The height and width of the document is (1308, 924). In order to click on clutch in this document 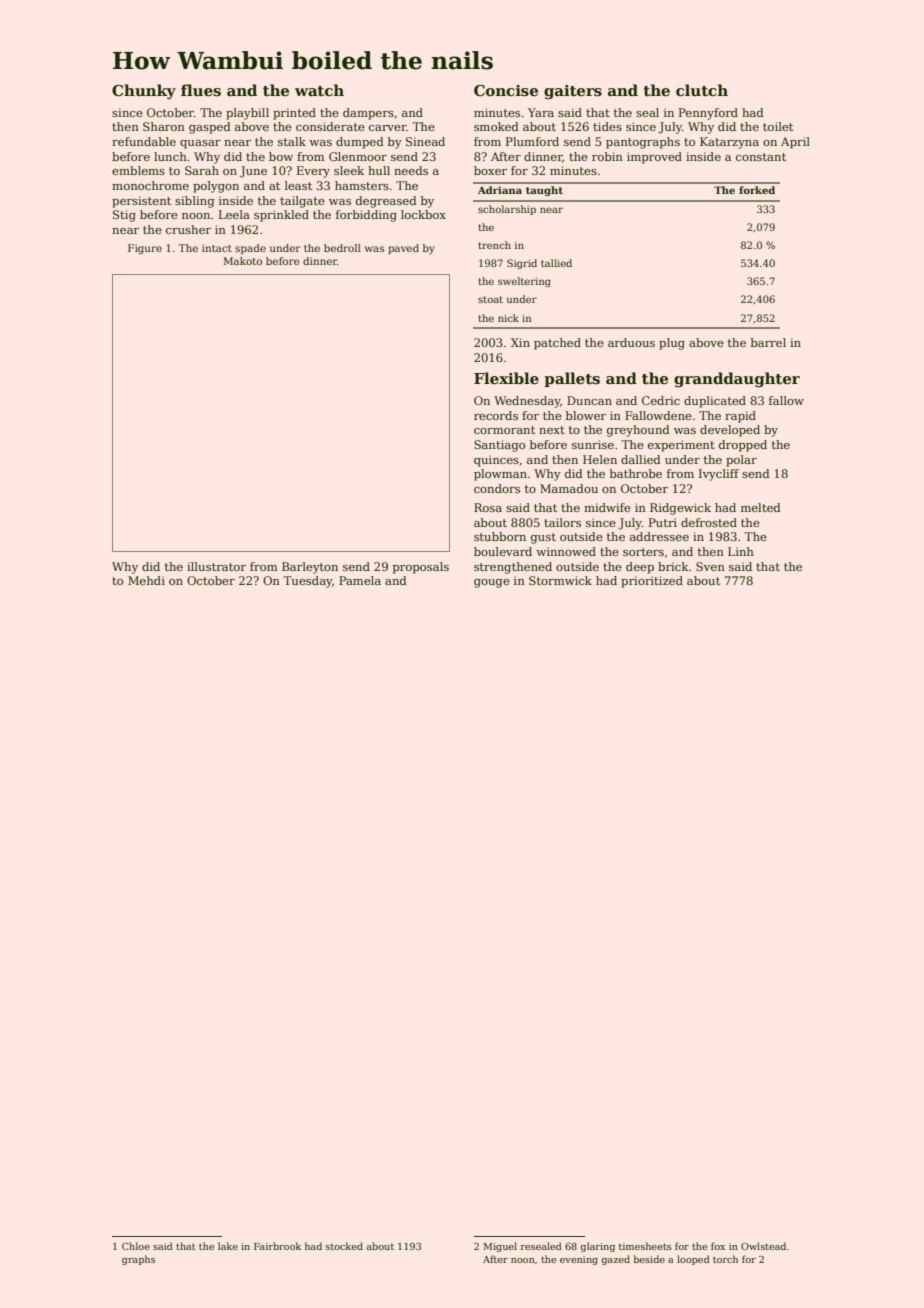, I will do `click(702, 90)`.
